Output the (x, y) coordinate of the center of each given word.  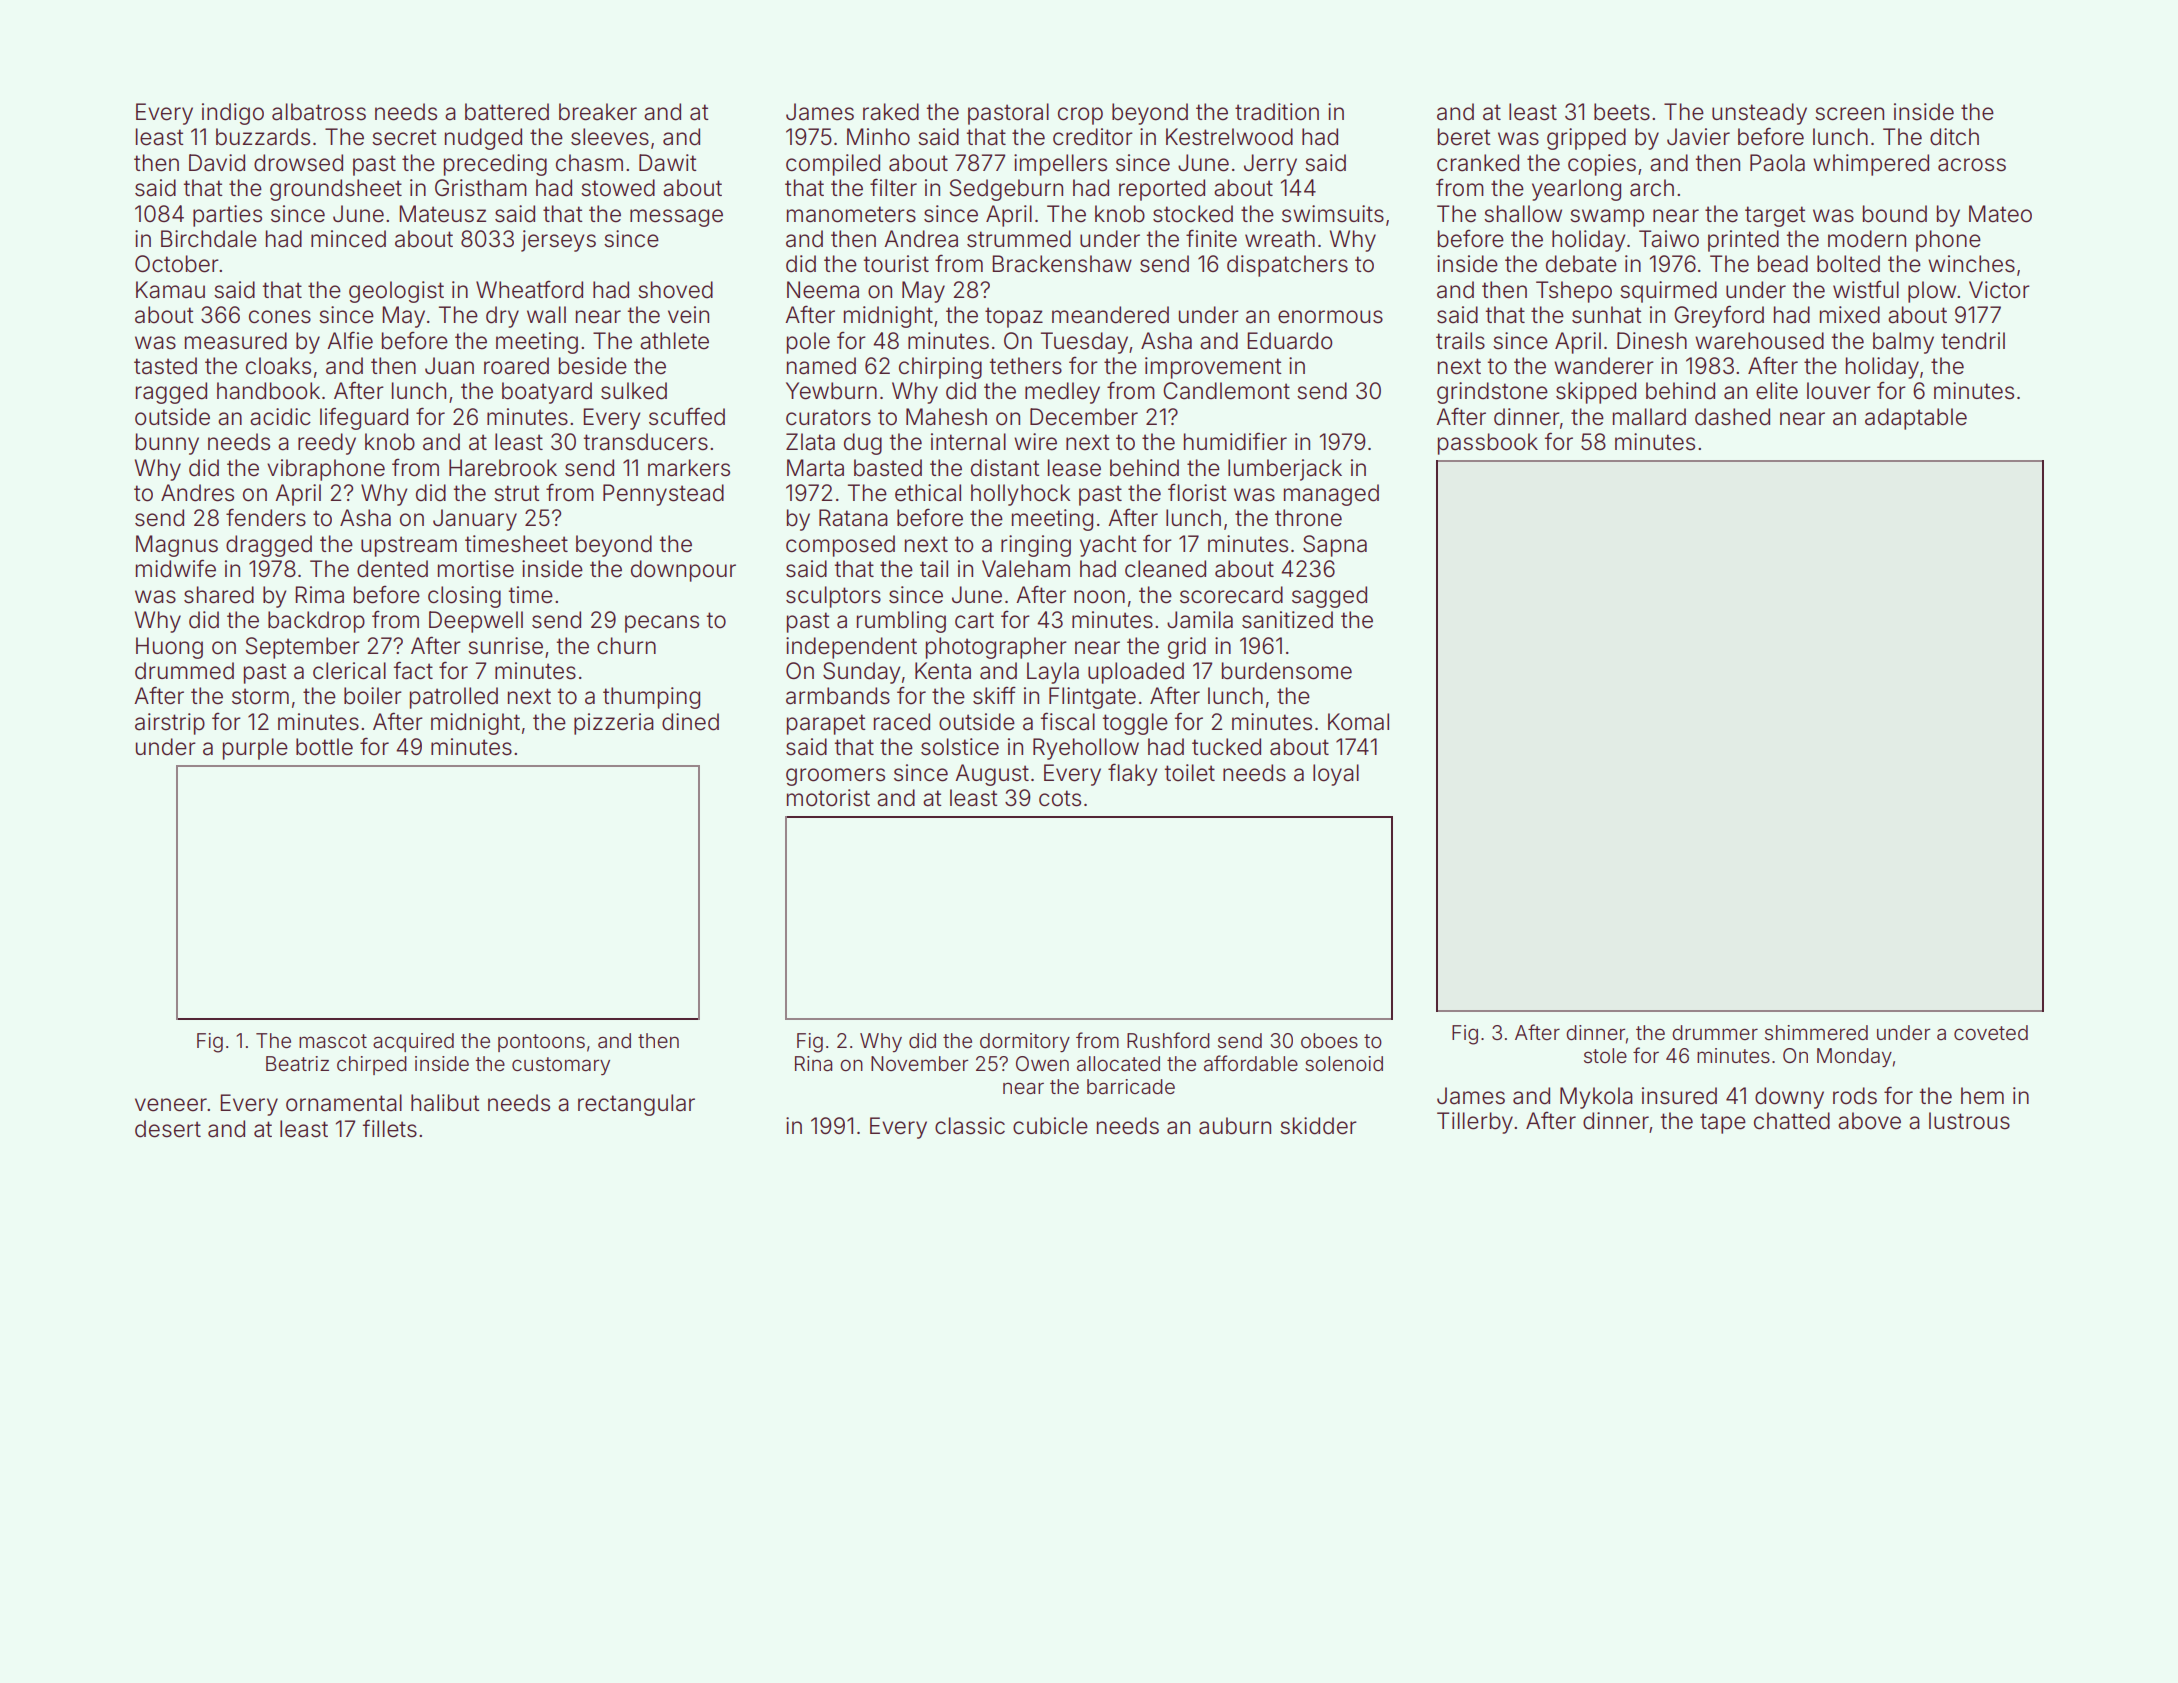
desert (168, 1129)
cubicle (1050, 1126)
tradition (1277, 112)
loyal (1336, 775)
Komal (1358, 722)
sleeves (610, 137)
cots (1060, 798)
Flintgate (1092, 698)
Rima (319, 595)
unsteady (1759, 114)
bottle (324, 747)
